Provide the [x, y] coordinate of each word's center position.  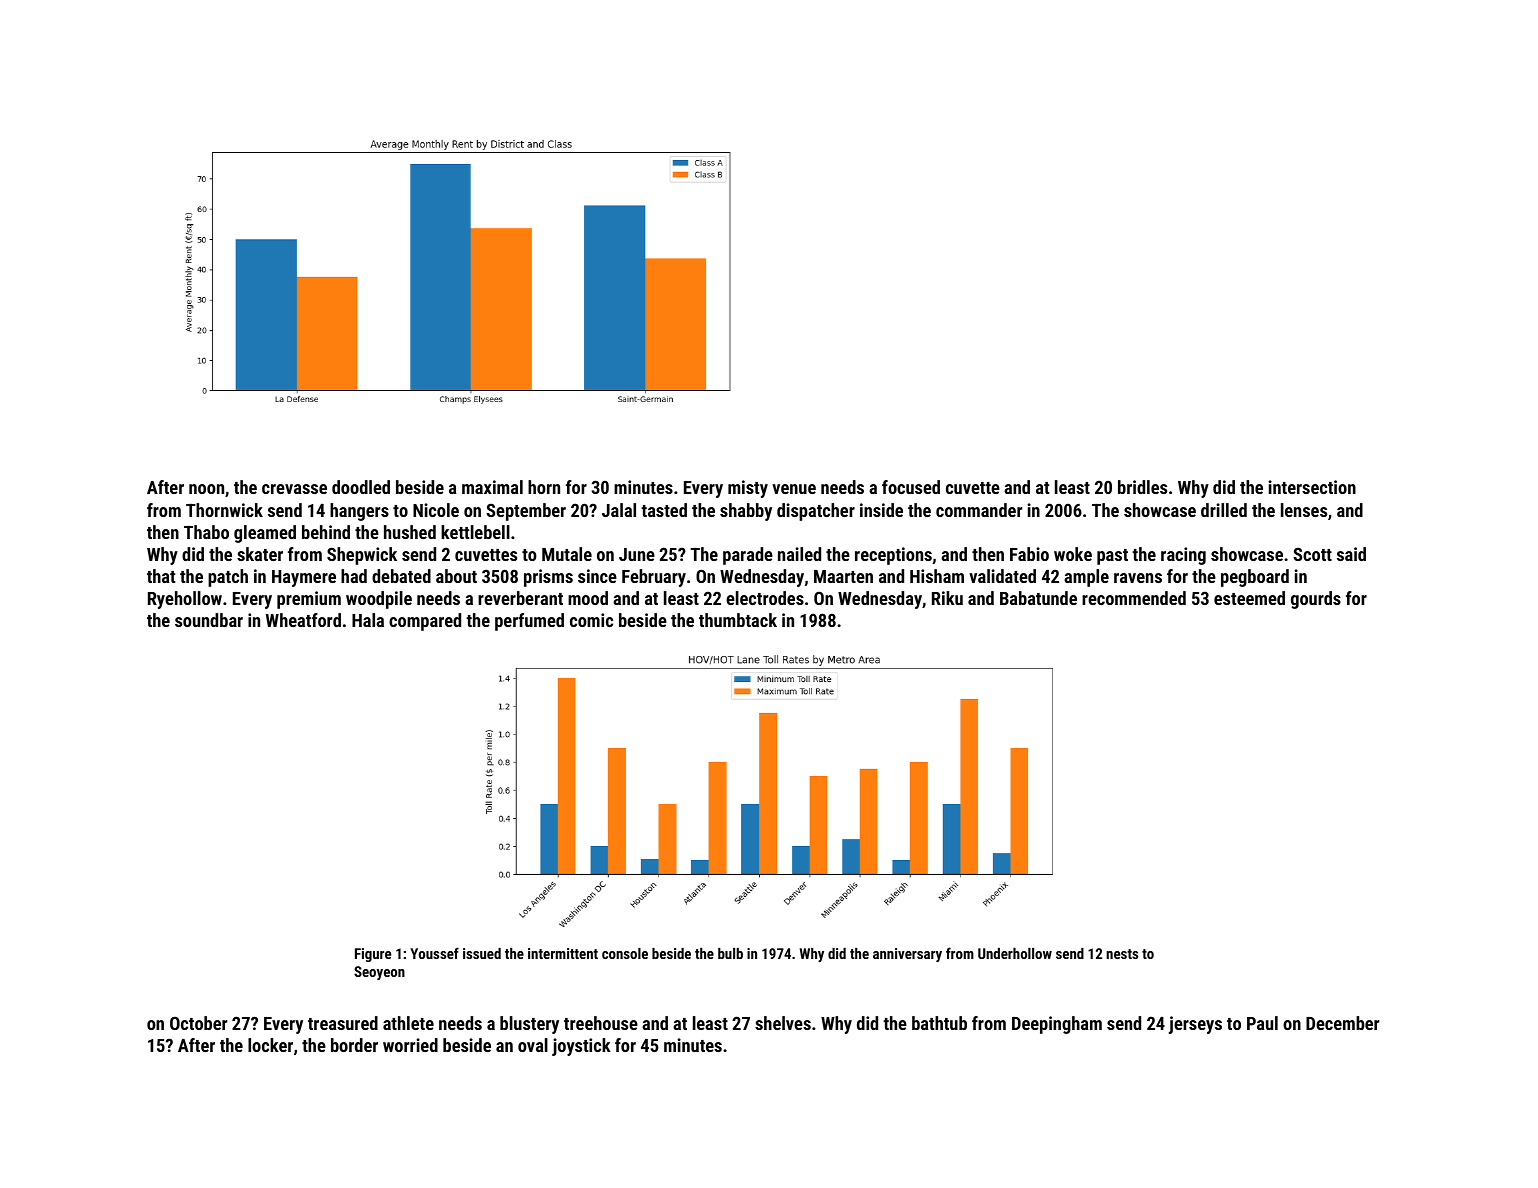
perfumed [529, 622]
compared [425, 622]
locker [270, 1045]
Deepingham [1057, 1025]
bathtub [939, 1023]
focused [911, 487]
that [161, 576]
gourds [1316, 600]
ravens [1138, 578]
